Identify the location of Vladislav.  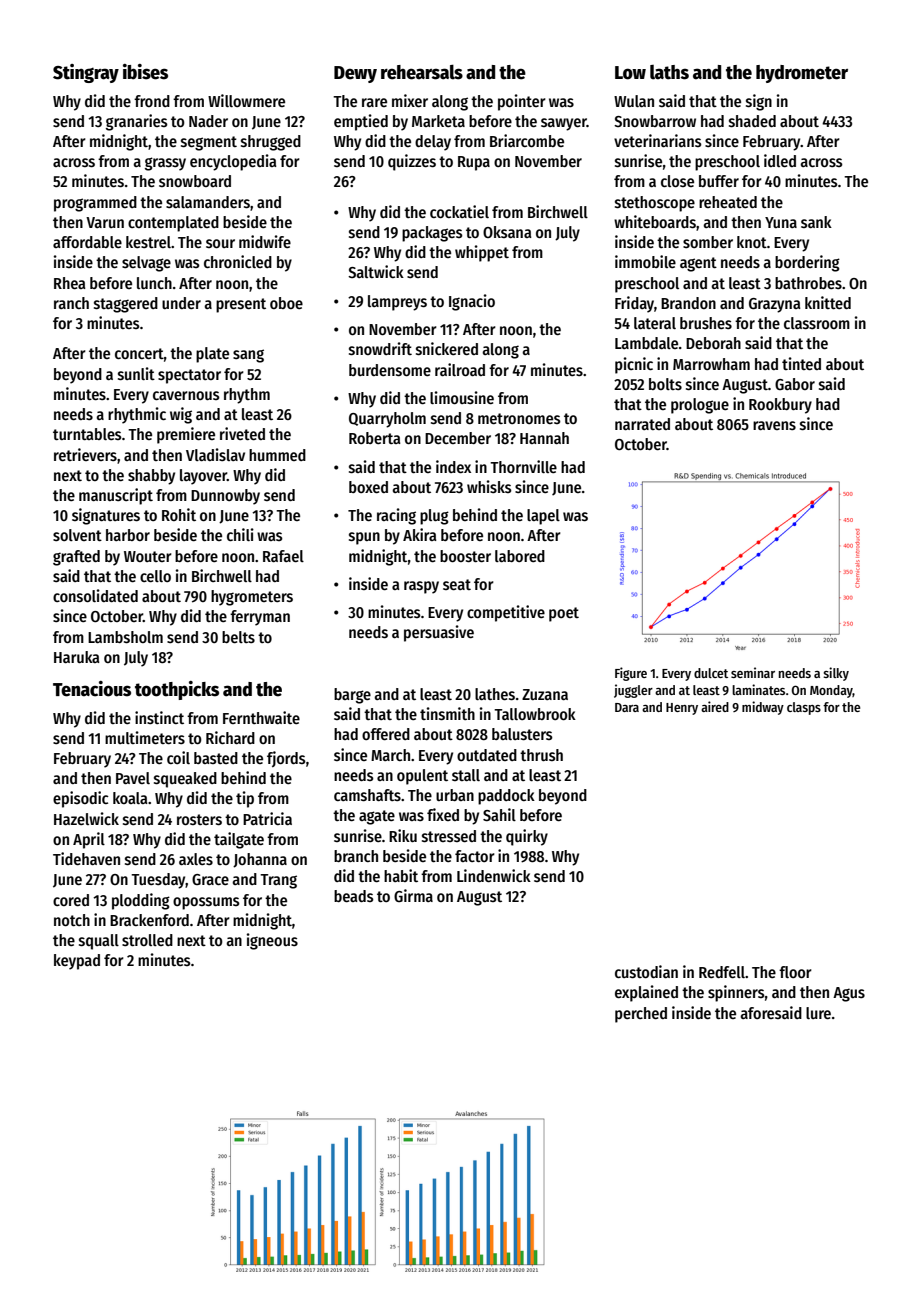
(215, 454).
